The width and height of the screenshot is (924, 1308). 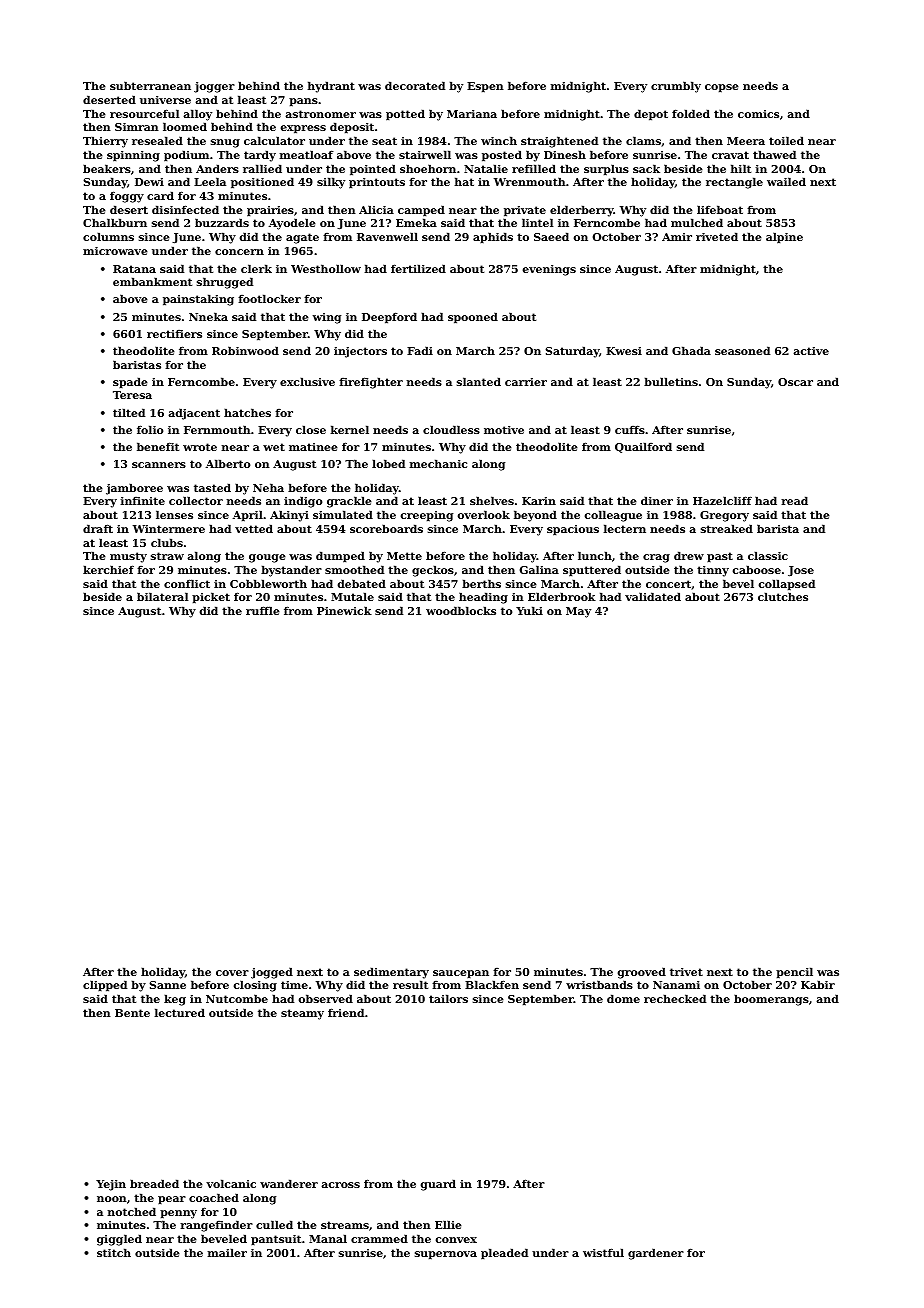 I want to click on painstaking, so click(x=198, y=300).
